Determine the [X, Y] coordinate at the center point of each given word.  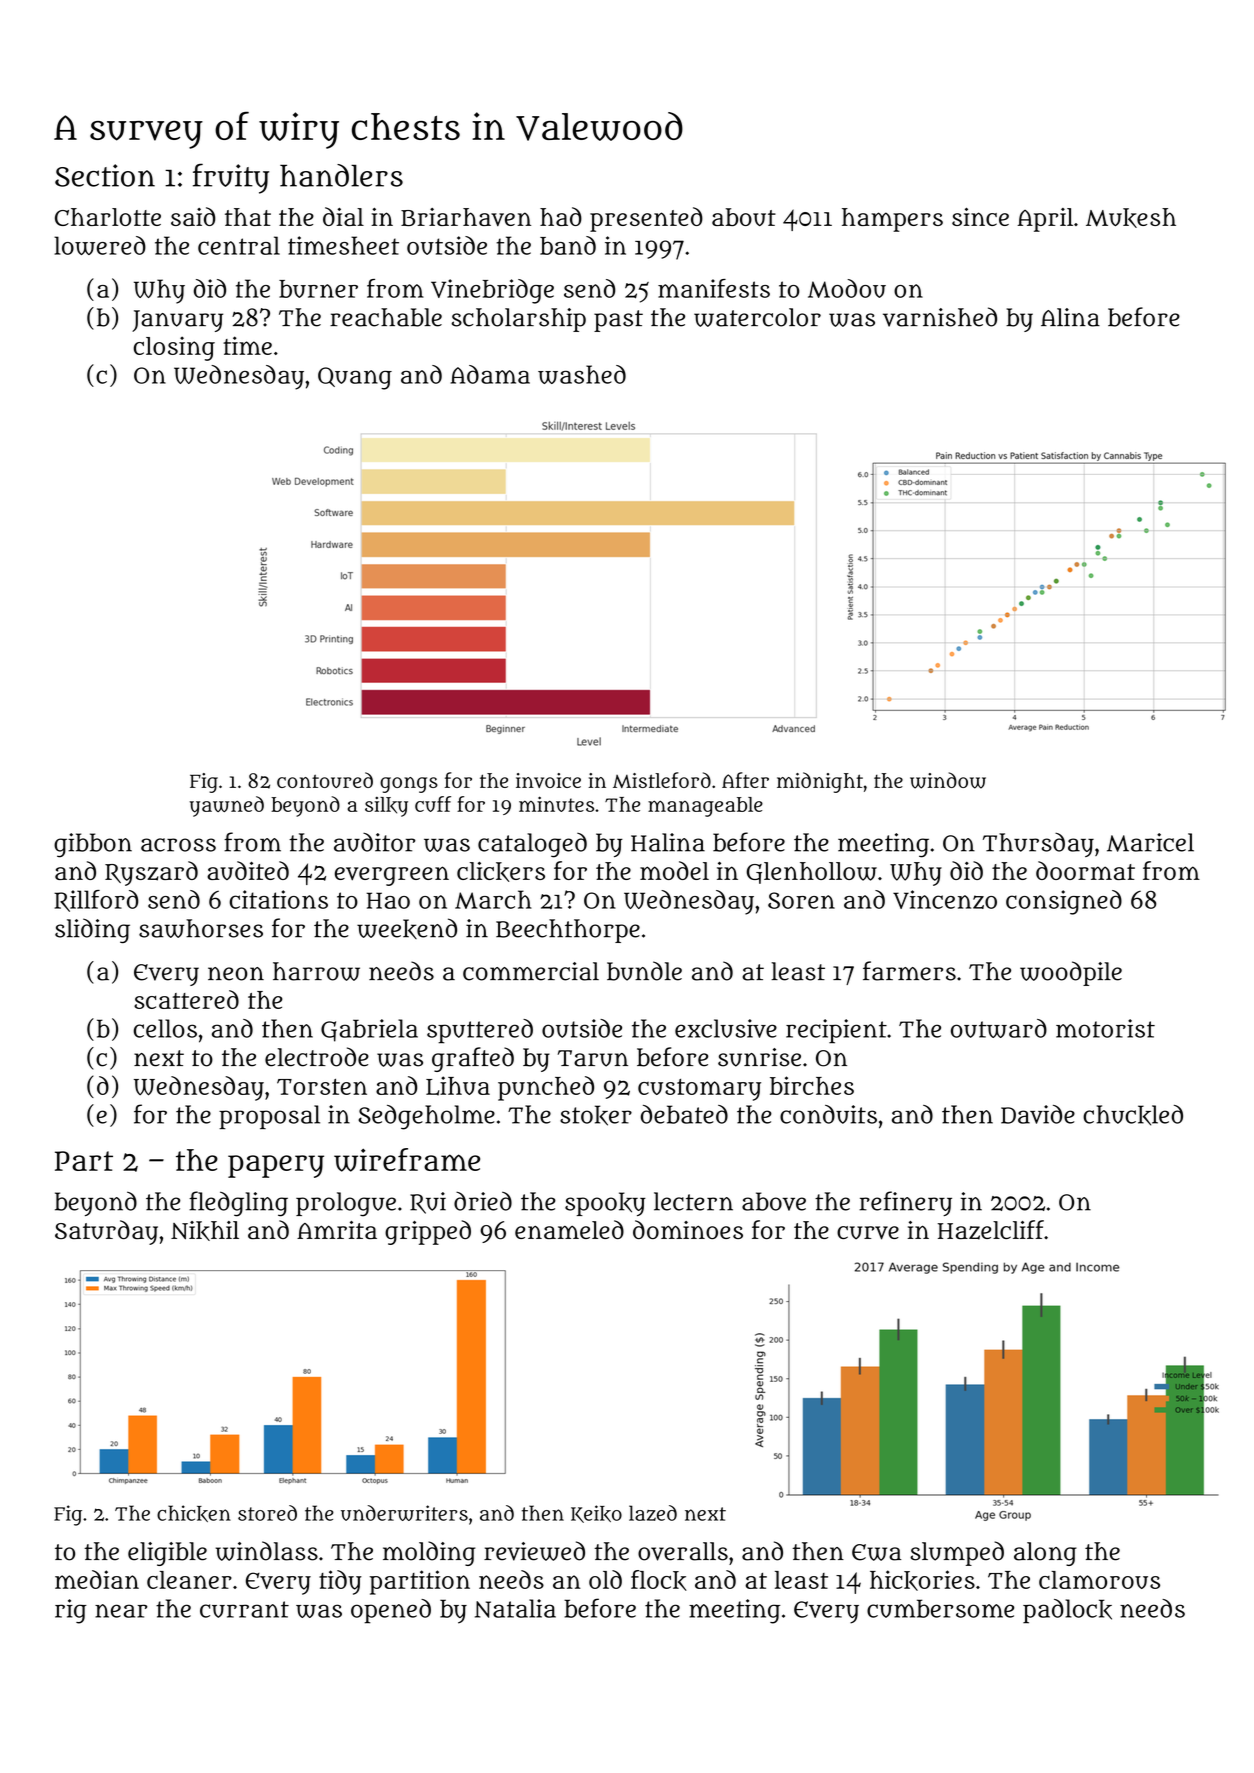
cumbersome [940, 1608]
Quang [355, 378]
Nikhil [205, 1231]
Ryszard [151, 873]
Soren [801, 900]
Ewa [876, 1552]
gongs [409, 785]
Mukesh [1131, 218]
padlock [1067, 1611]
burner [318, 289]
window [948, 780]
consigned [1064, 902]
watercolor [757, 317]
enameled [569, 1229]
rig [71, 1611]
